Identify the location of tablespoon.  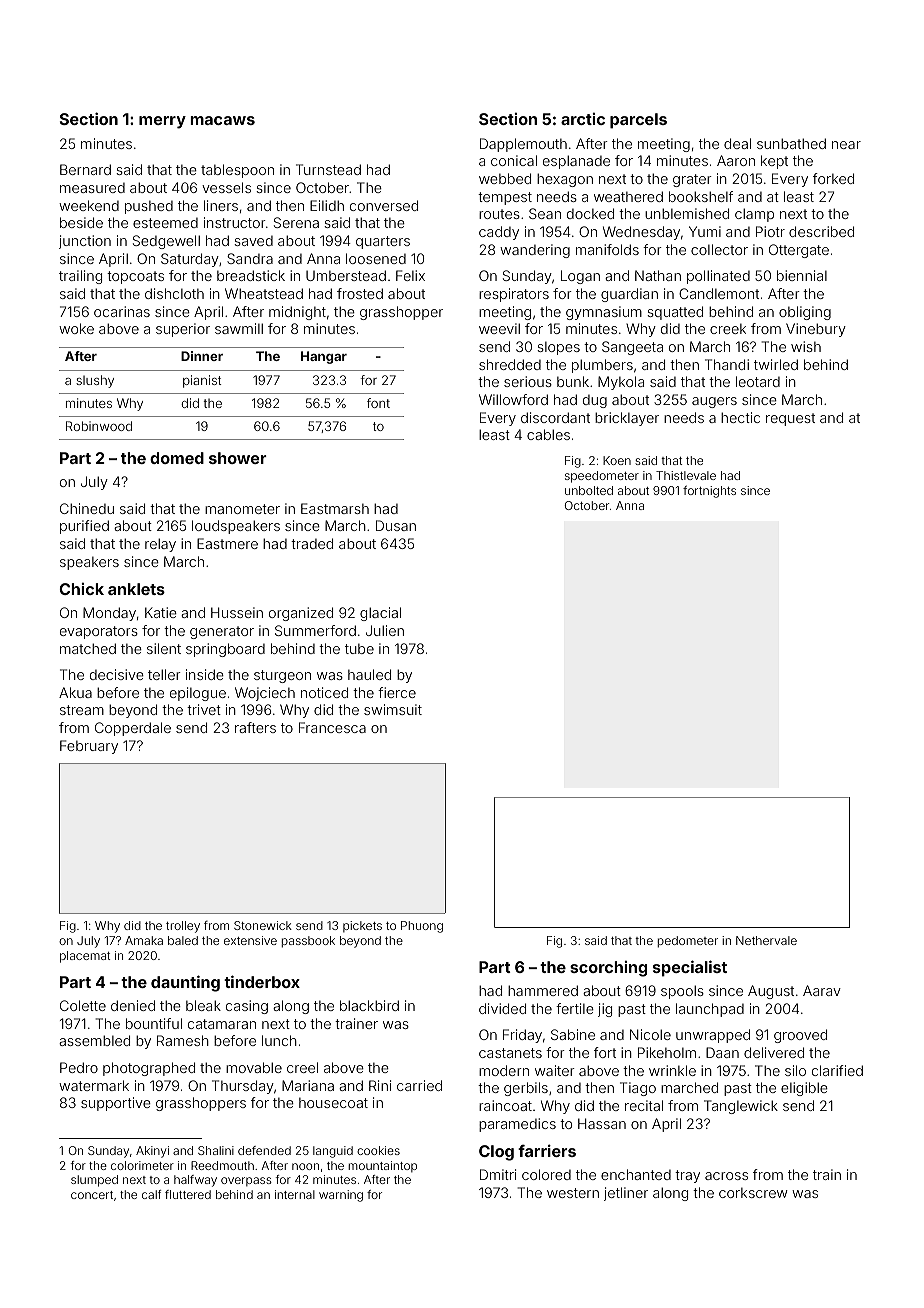
(237, 171).
